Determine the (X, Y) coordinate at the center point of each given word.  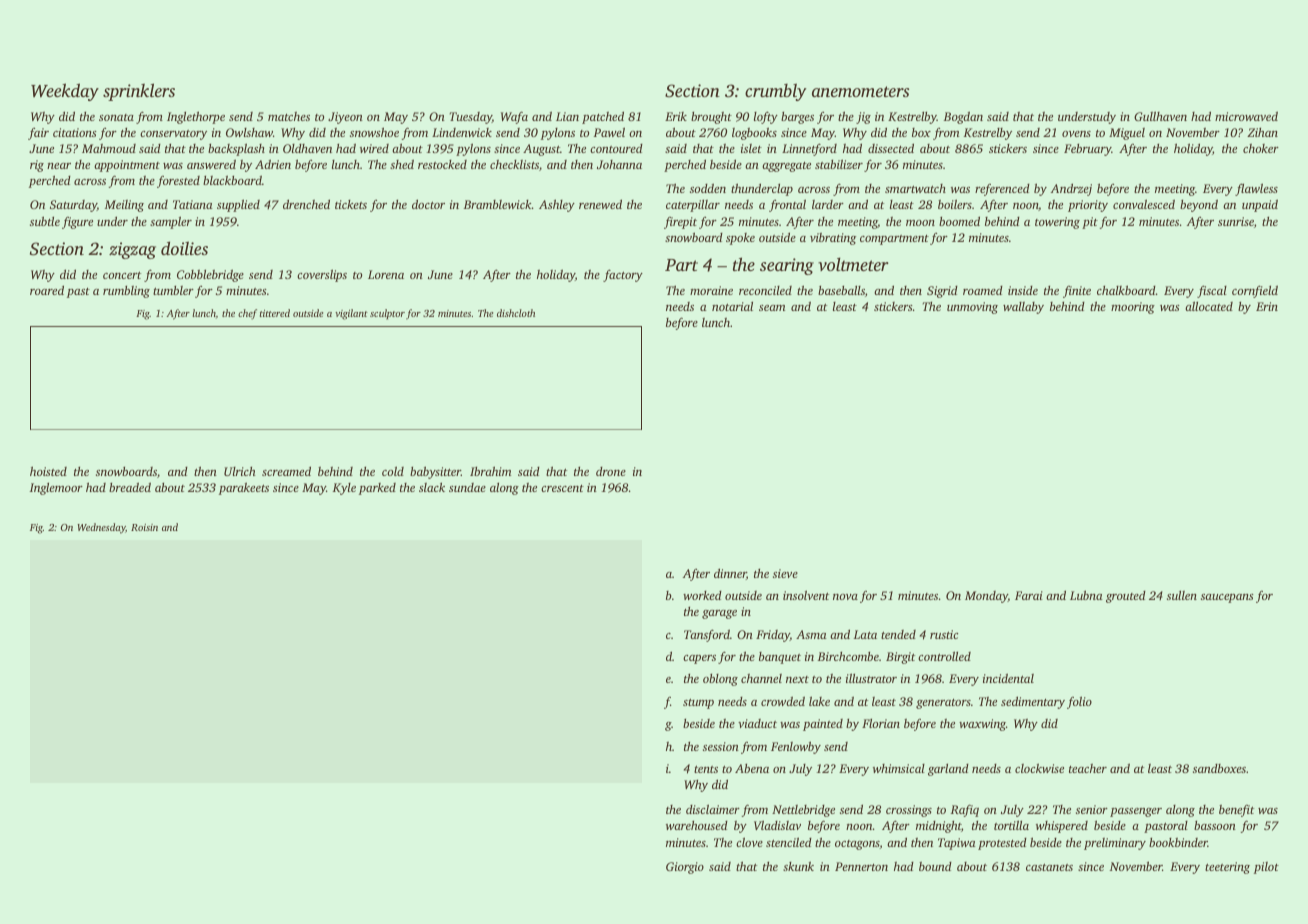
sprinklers (139, 92)
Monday (986, 597)
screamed (286, 471)
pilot (1266, 868)
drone (611, 471)
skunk (798, 866)
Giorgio (685, 868)
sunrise (1236, 221)
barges (797, 118)
